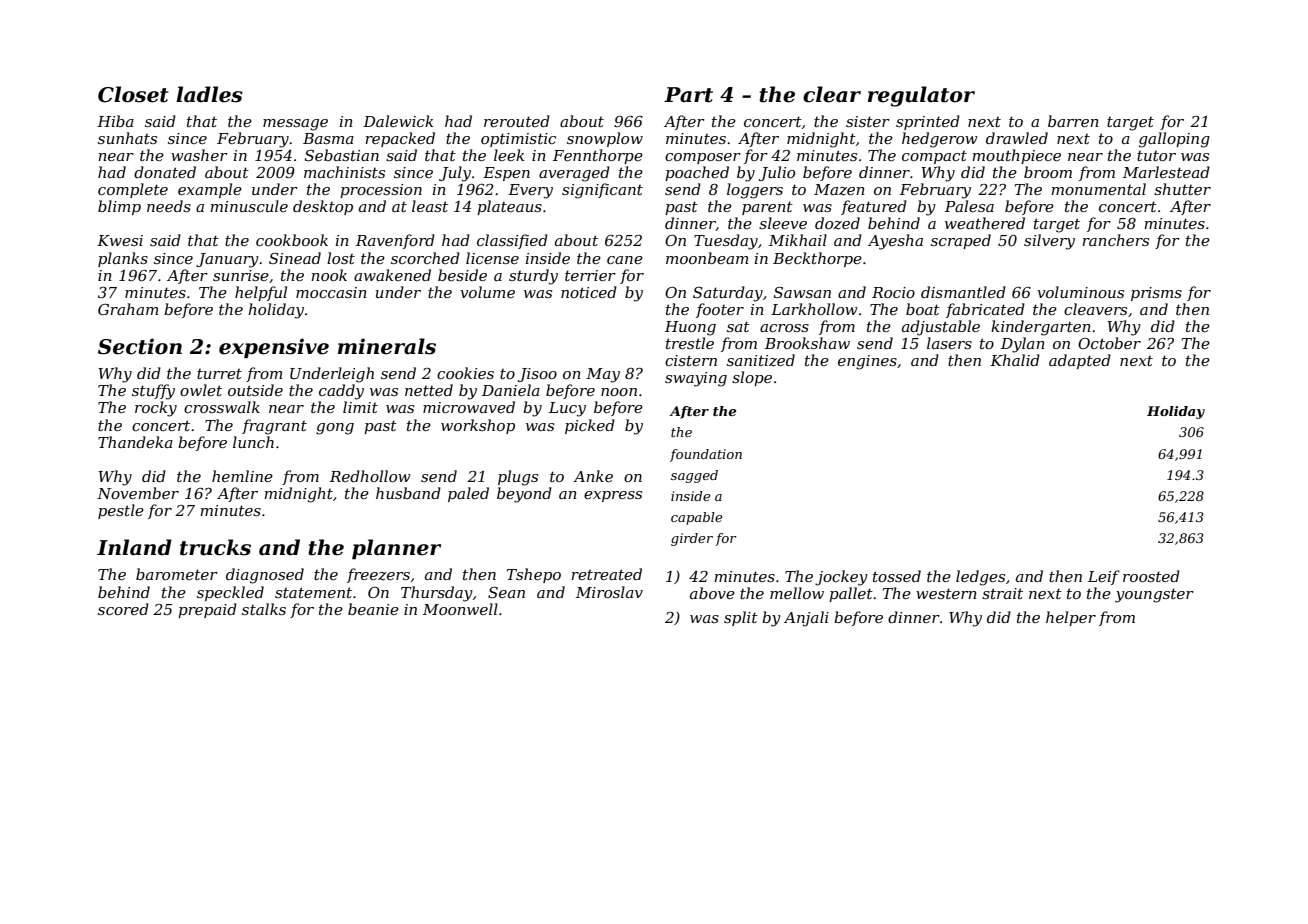 Image resolution: width=1308 pixels, height=924 pixels. Describe the element at coordinates (344, 172) in the screenshot. I see `machinists` at that location.
